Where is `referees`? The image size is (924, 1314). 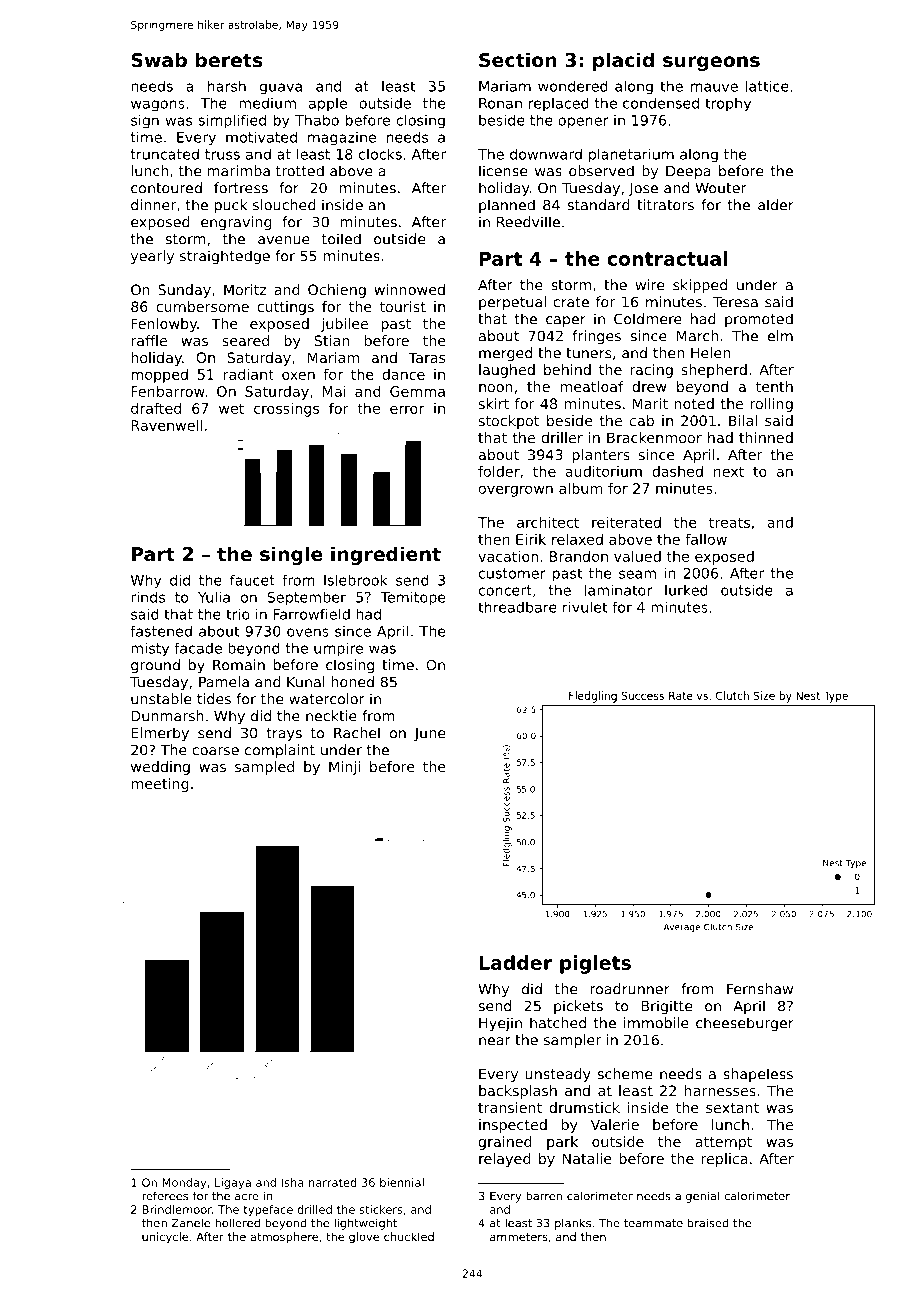 referees is located at coordinates (165, 1196).
